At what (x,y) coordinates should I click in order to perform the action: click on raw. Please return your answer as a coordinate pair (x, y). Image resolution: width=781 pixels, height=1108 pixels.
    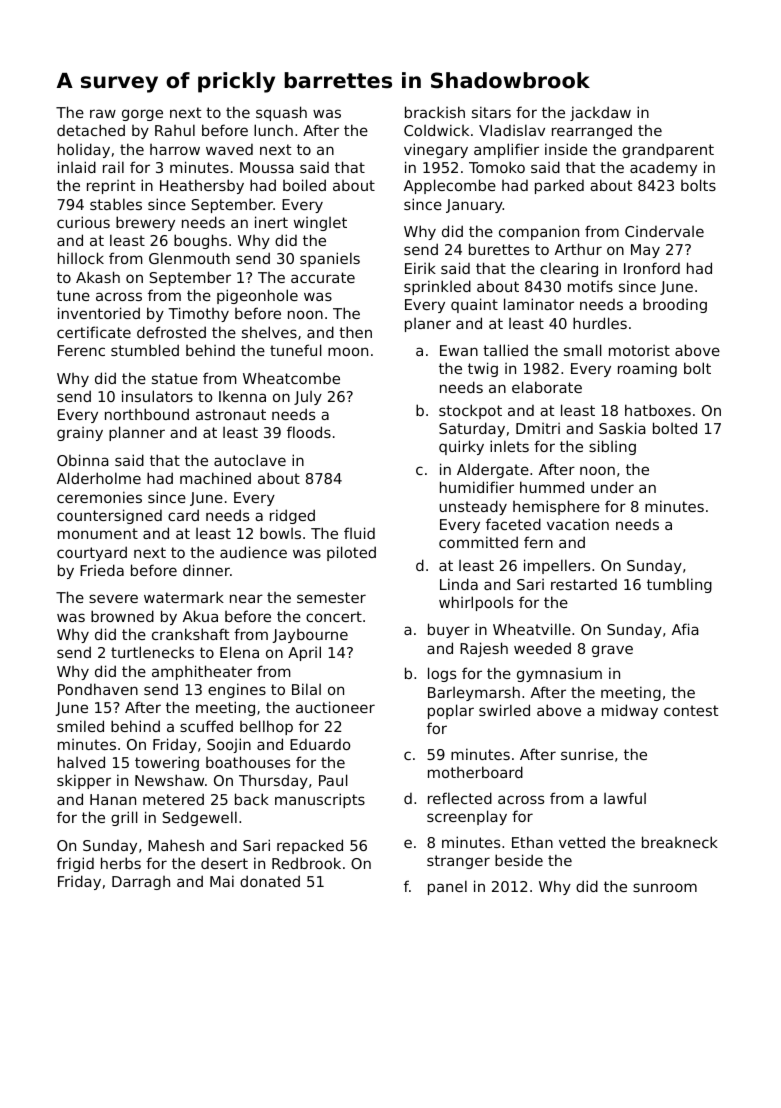
    Looking at the image, I should click on (103, 113).
